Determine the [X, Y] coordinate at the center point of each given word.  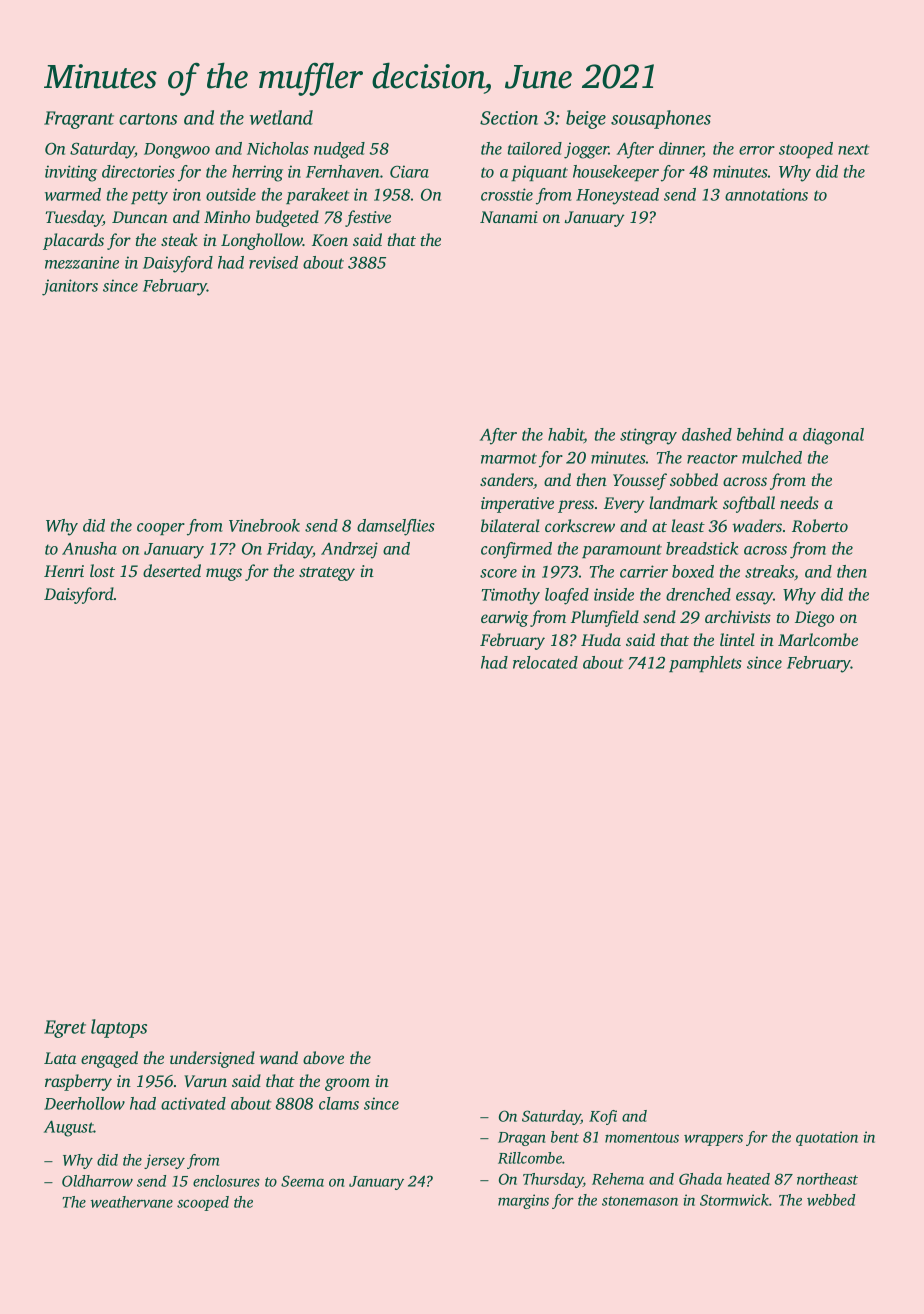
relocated [545, 662]
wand [278, 1057]
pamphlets [705, 664]
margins [523, 1201]
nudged [339, 150]
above [323, 1057]
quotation [827, 1138]
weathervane [132, 1202]
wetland [281, 117]
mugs [224, 574]
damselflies [396, 527]
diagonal [833, 436]
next [853, 149]
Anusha [89, 548]
